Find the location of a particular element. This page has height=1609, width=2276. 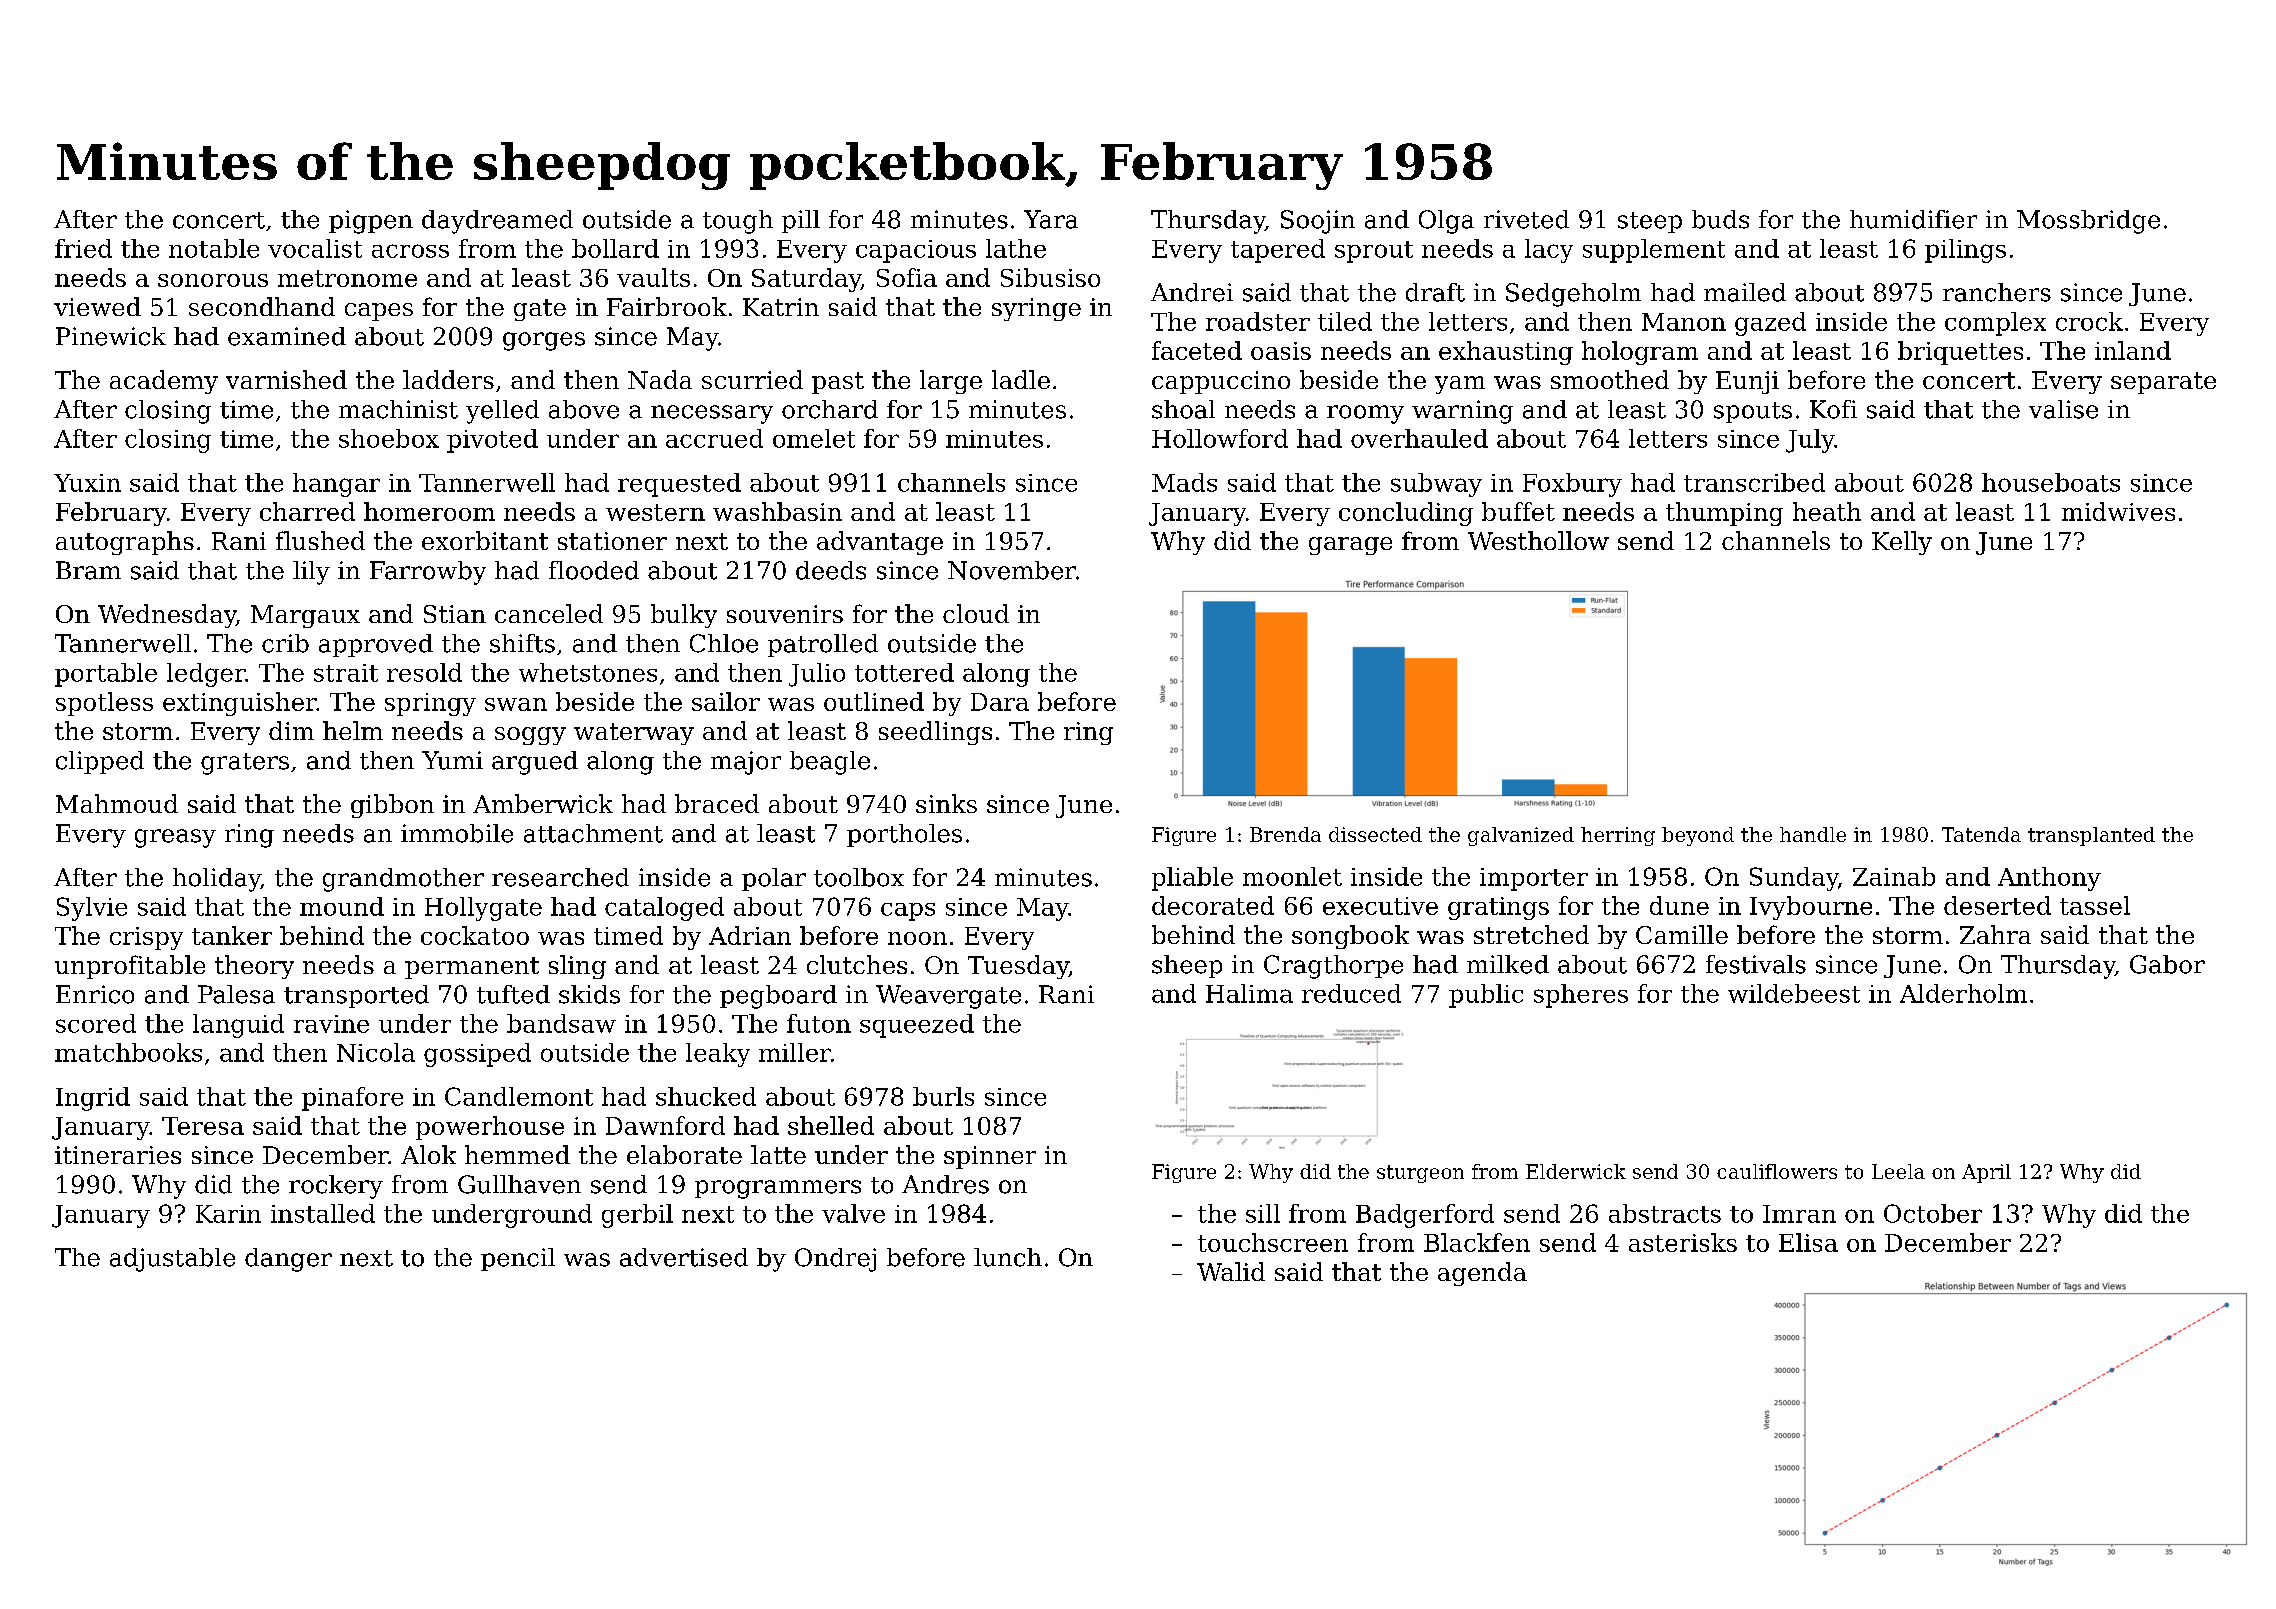

Imran is located at coordinates (1799, 1214).
